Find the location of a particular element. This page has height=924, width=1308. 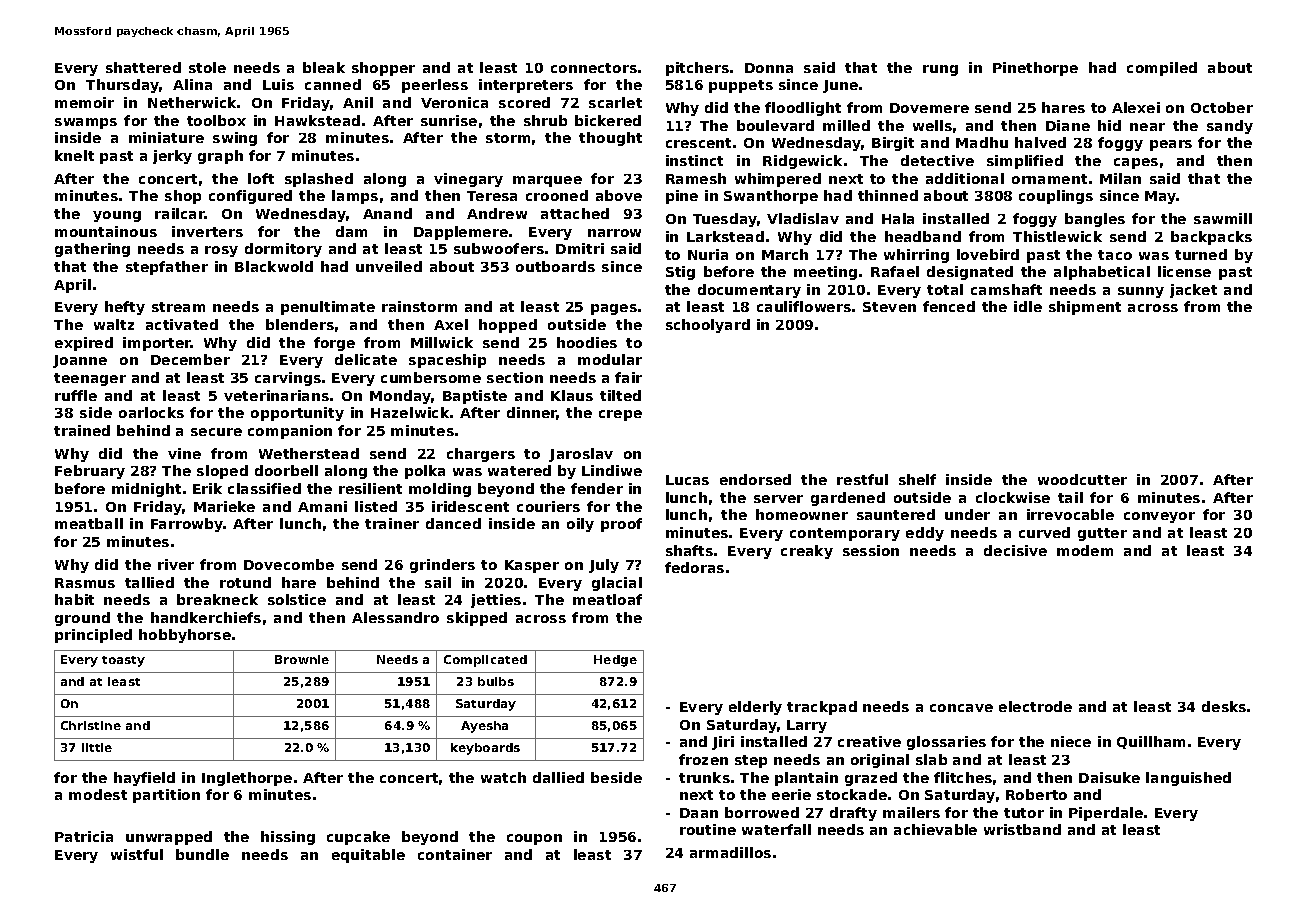

compiled is located at coordinates (1162, 69).
